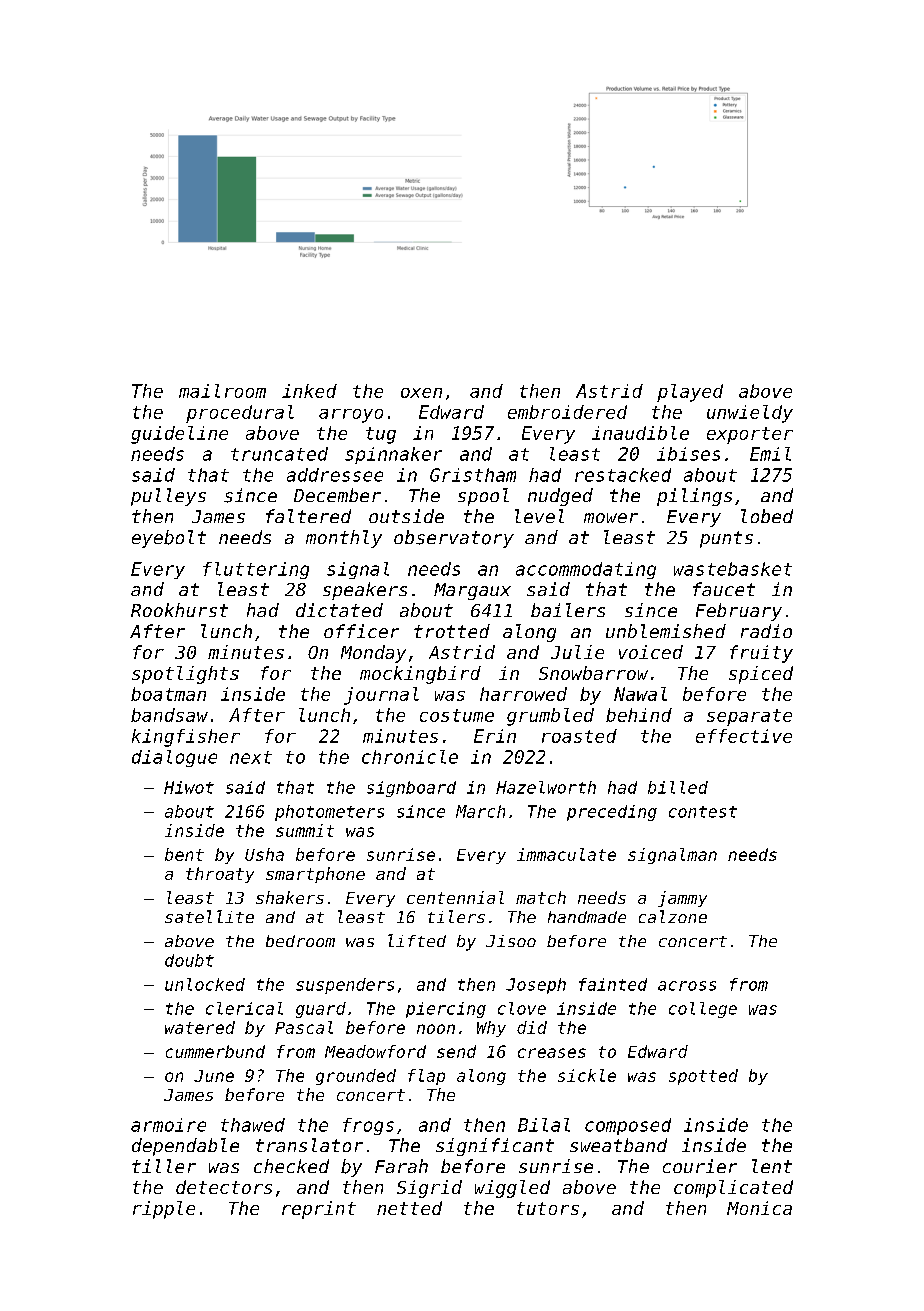 The image size is (924, 1311). I want to click on eyebolt, so click(169, 539).
